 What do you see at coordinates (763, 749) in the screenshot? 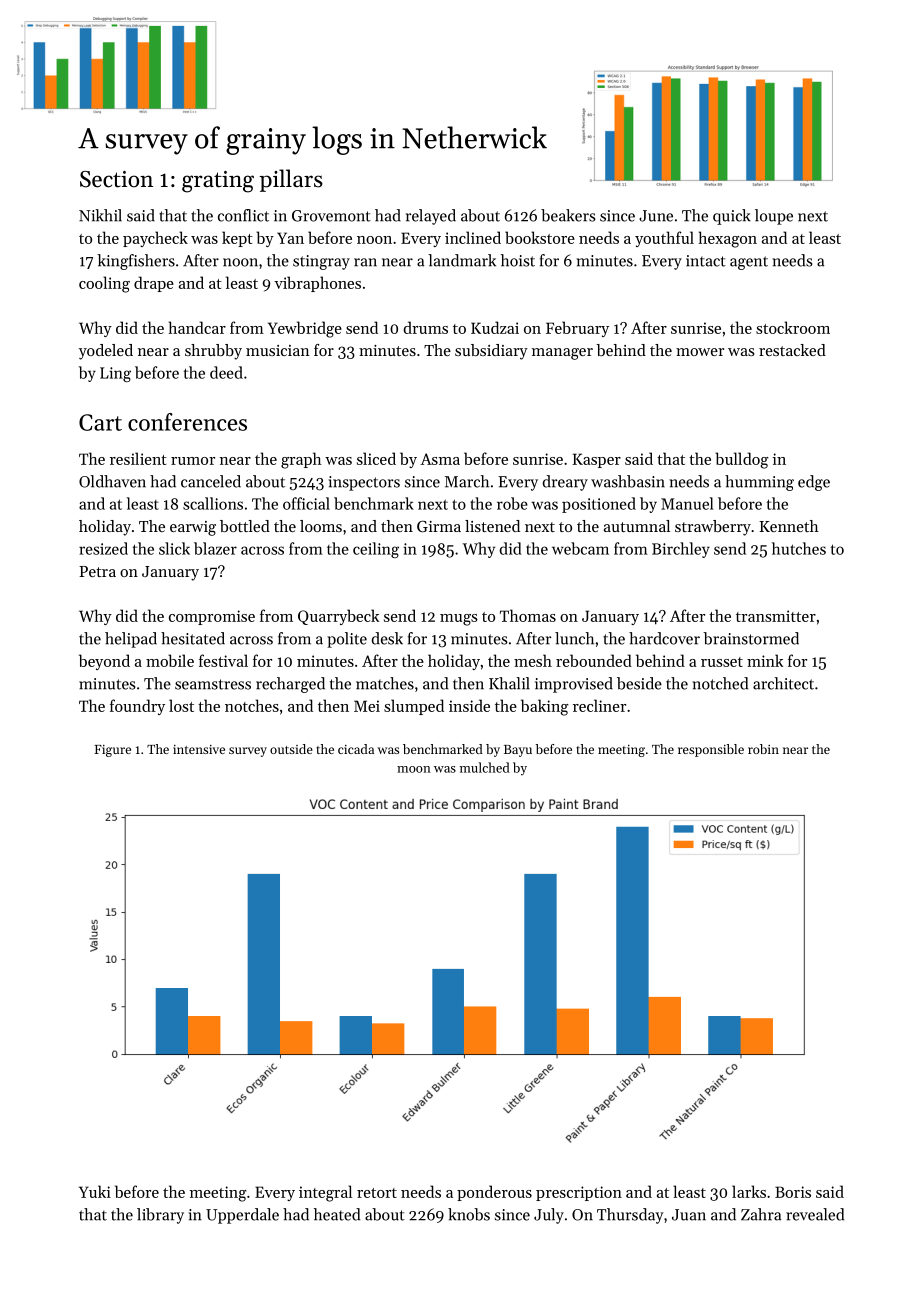
I see `robin` at bounding box center [763, 749].
